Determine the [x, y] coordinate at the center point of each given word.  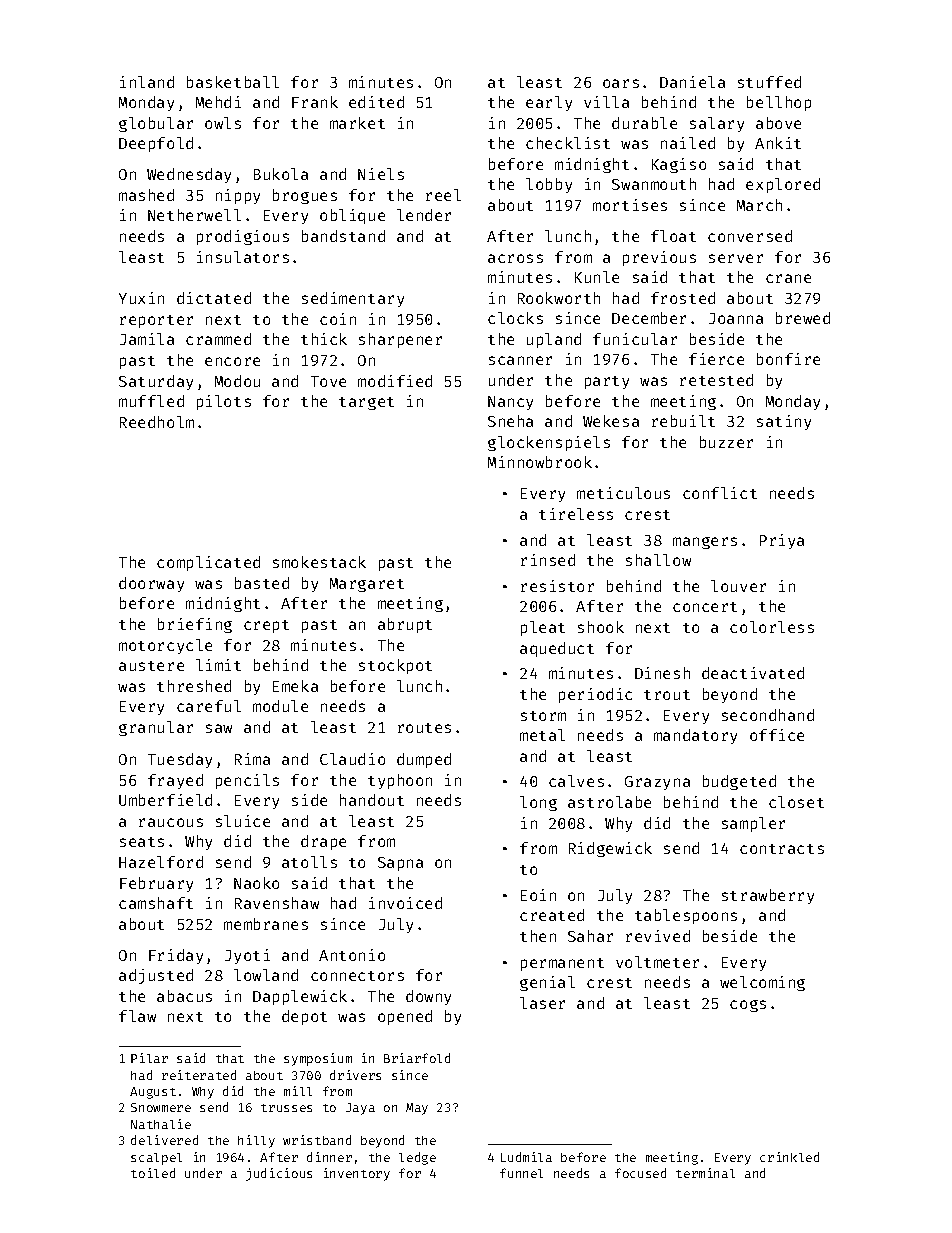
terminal [705, 1173]
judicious [279, 1174]
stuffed [769, 82]
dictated [214, 298]
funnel [521, 1173]
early [549, 103]
